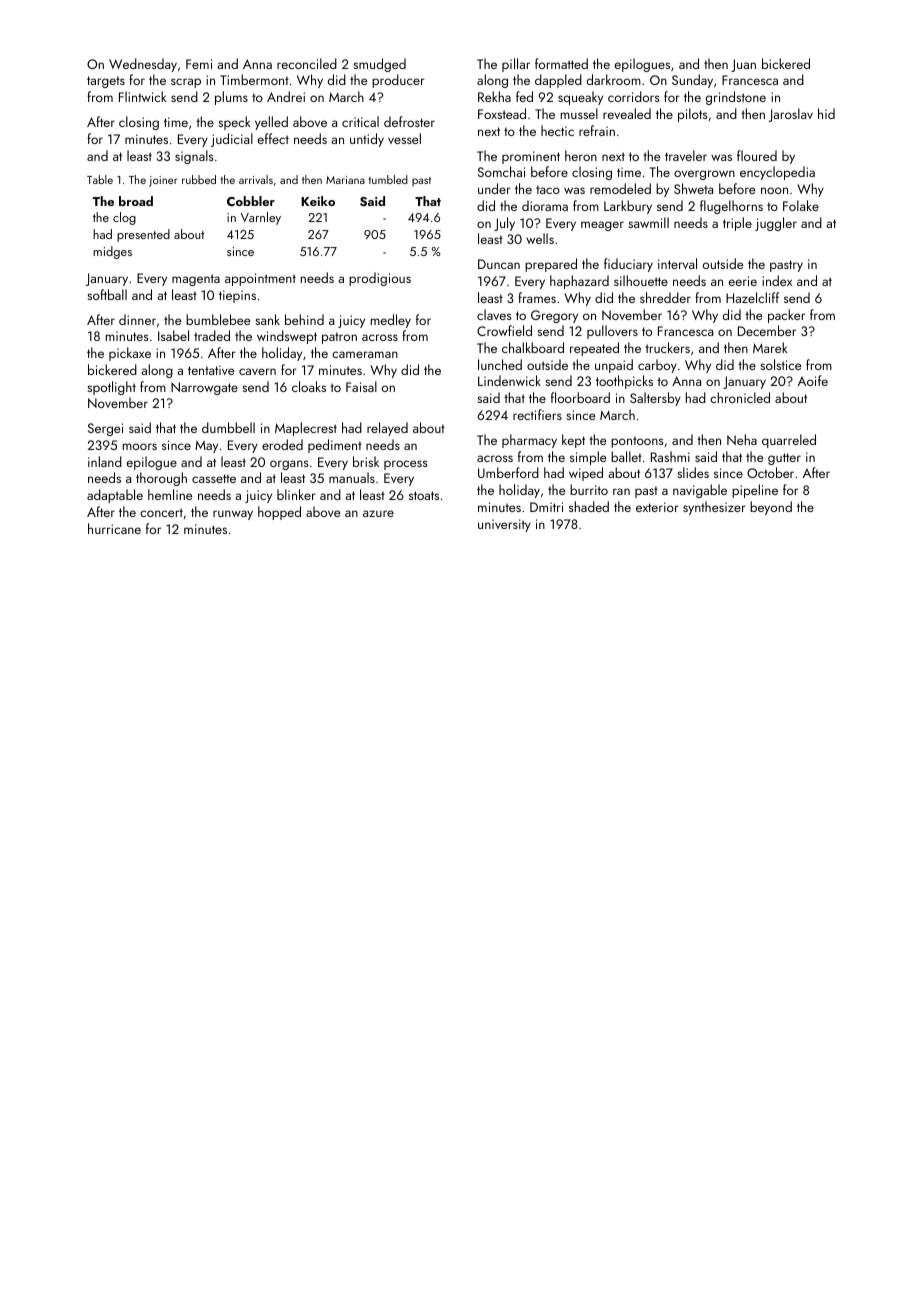 The width and height of the screenshot is (924, 1308). What do you see at coordinates (504, 224) in the screenshot?
I see `July` at bounding box center [504, 224].
